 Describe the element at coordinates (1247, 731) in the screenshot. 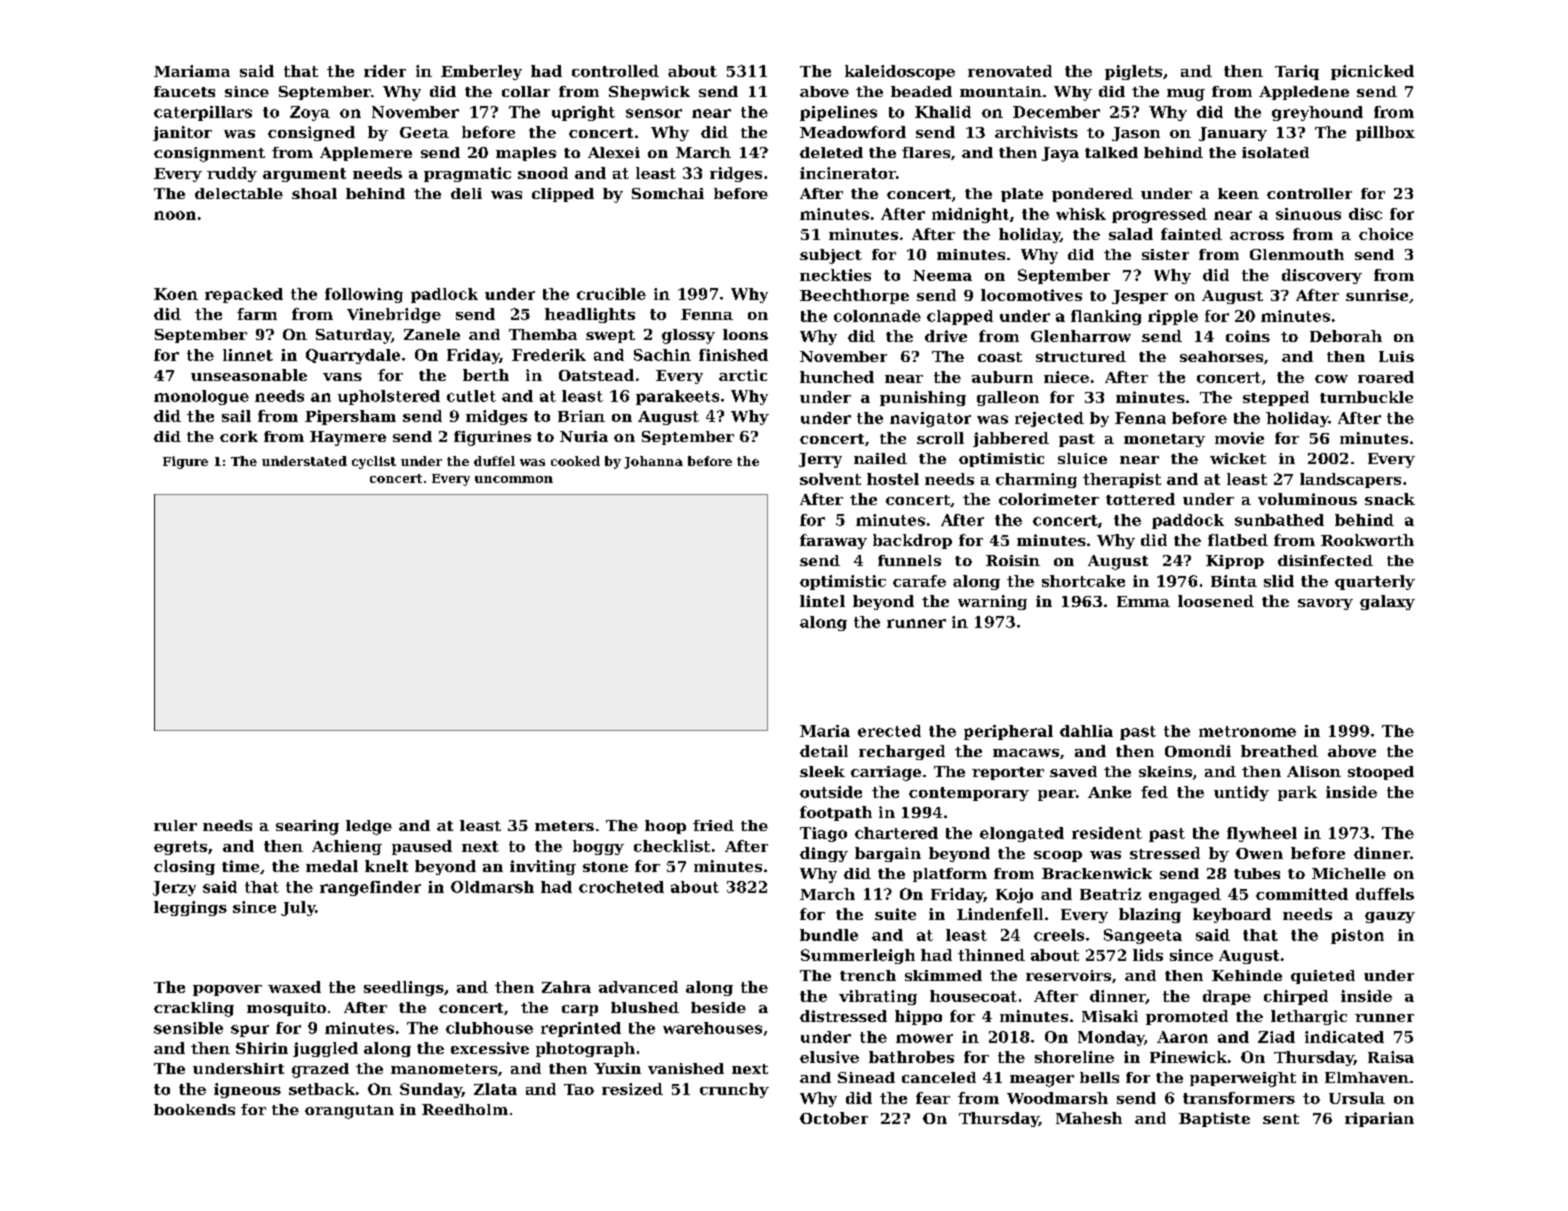

I see `metronome` at that location.
